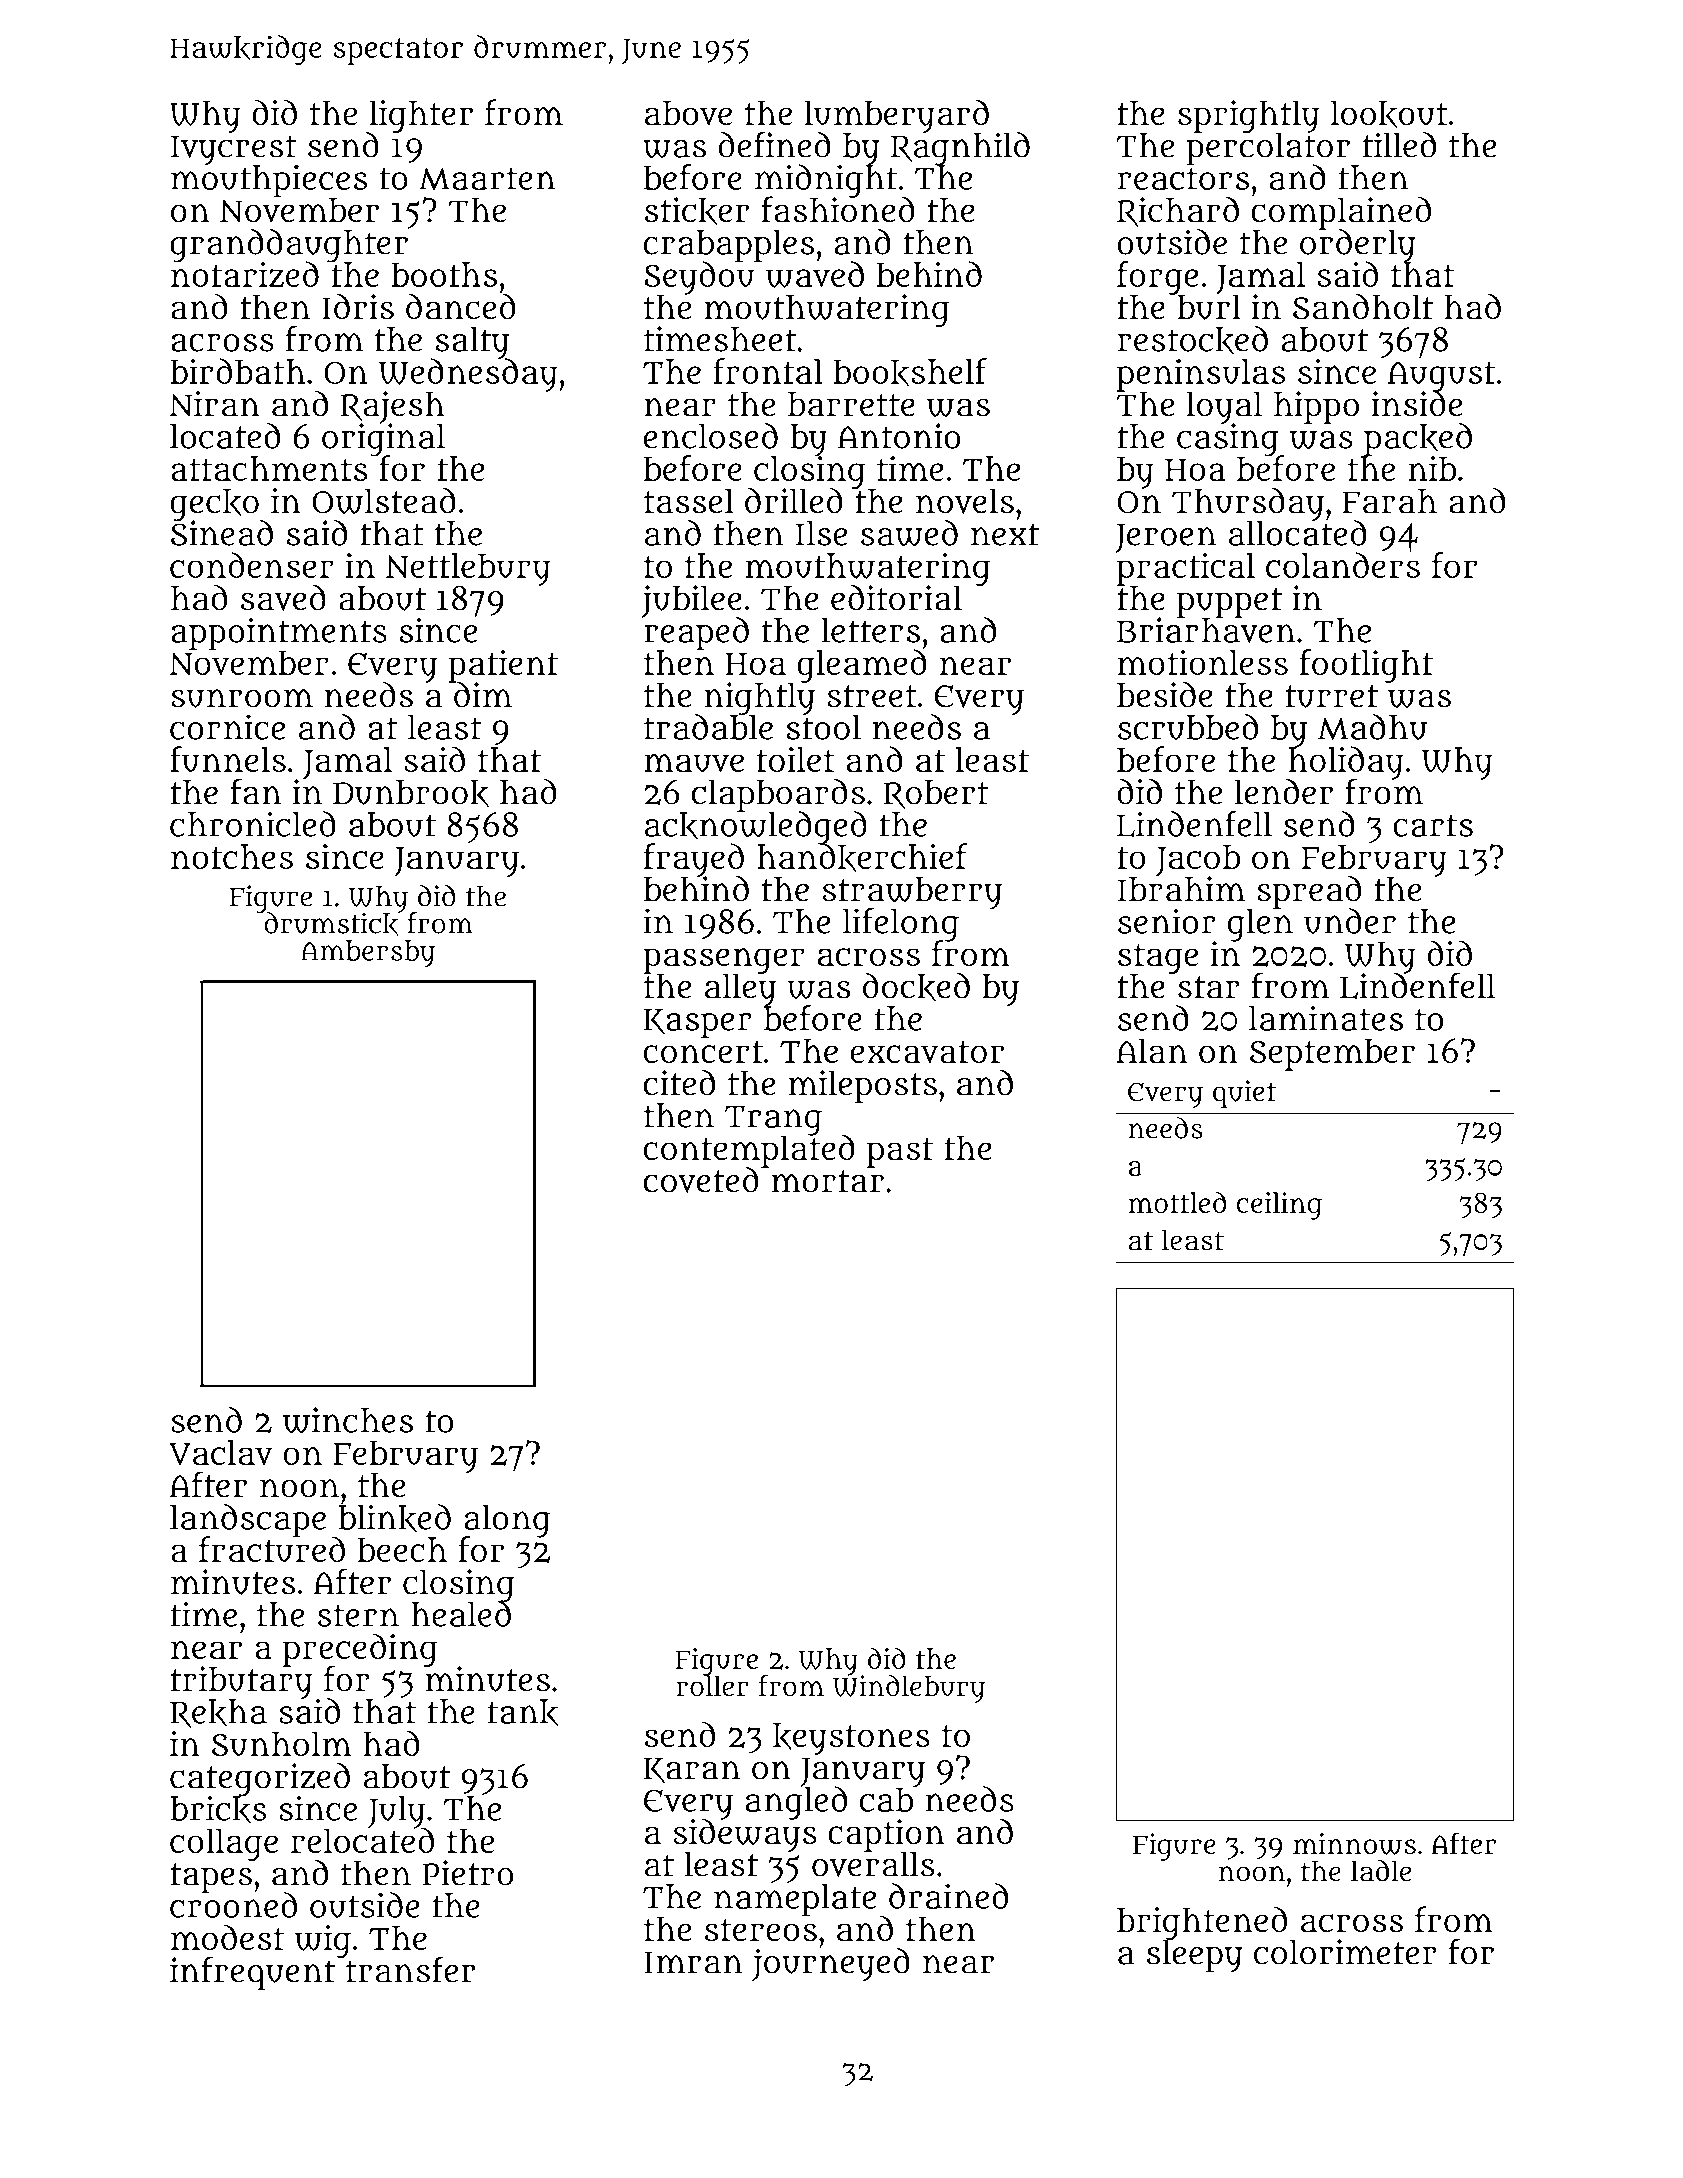 The image size is (1683, 2178). What do you see at coordinates (896, 116) in the document?
I see `lumberyard` at bounding box center [896, 116].
